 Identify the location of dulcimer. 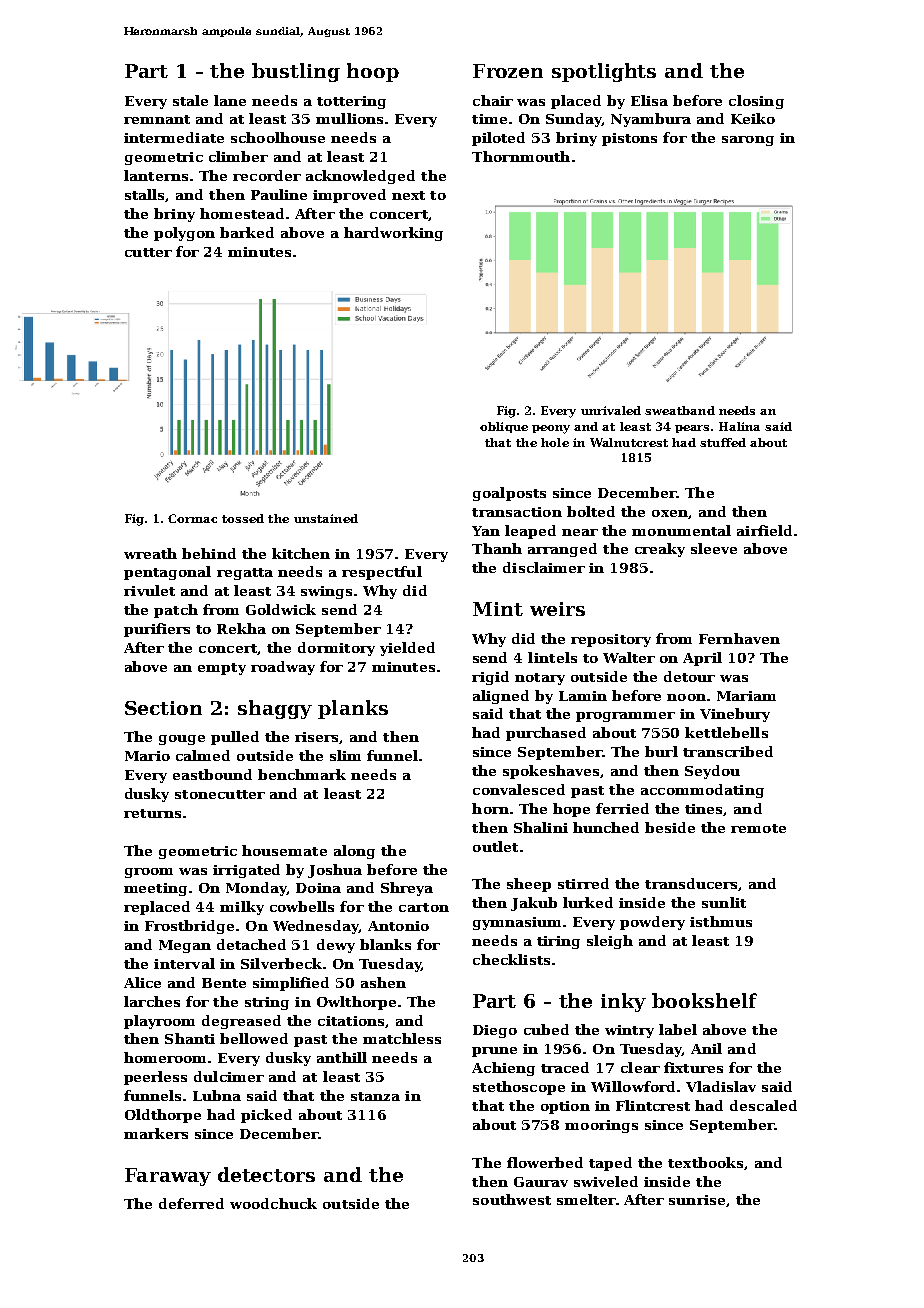
(229, 1076).
